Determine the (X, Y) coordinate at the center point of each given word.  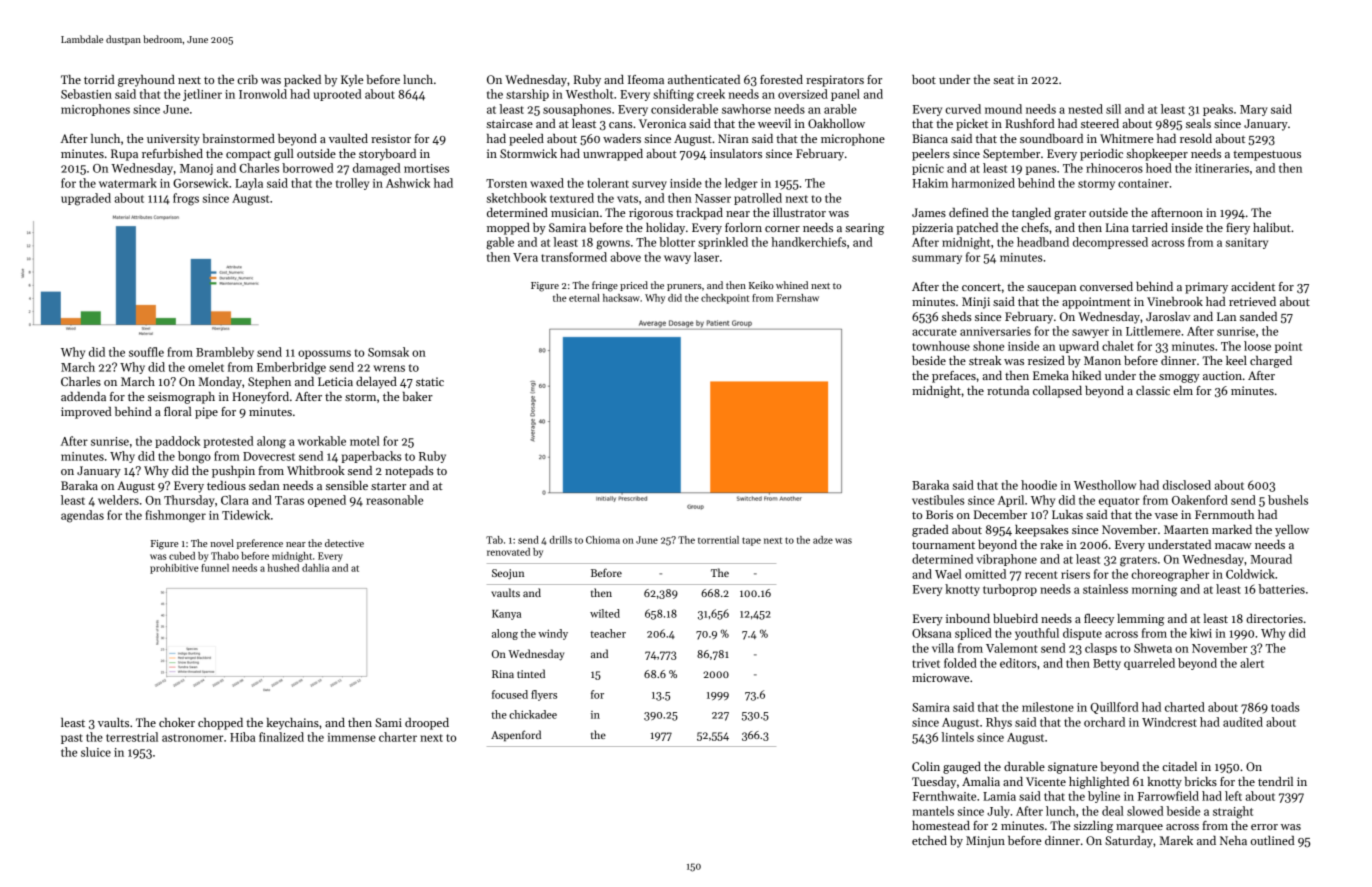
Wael (948, 574)
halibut (1272, 227)
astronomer (192, 738)
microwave (940, 677)
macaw (1233, 546)
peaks (1218, 110)
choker (177, 722)
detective (344, 543)
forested (781, 79)
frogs (186, 199)
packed (302, 81)
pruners (684, 287)
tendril (1275, 781)
